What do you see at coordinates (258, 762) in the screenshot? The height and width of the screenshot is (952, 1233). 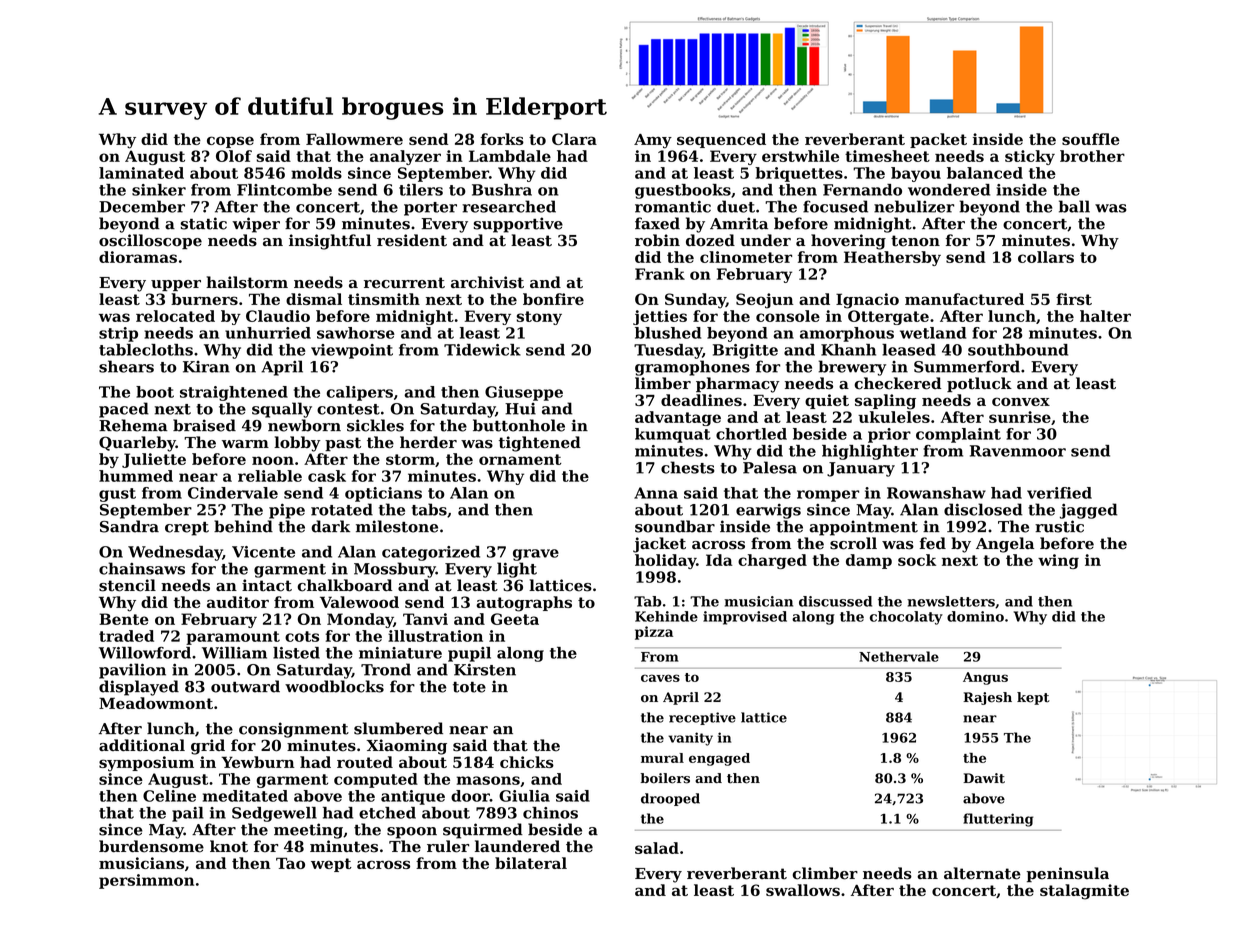 I see `Yewburn` at bounding box center [258, 762].
